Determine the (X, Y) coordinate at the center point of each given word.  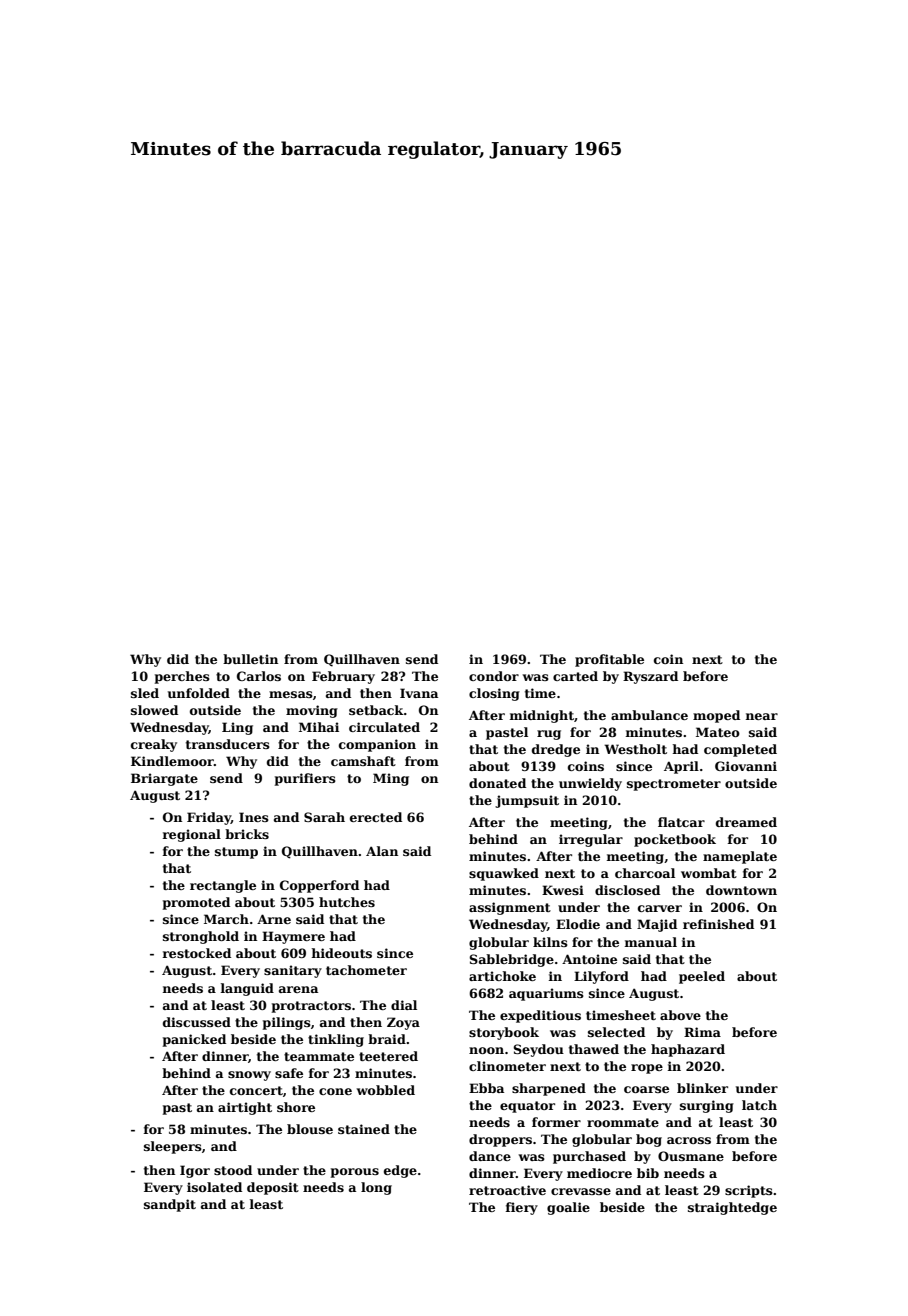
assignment (510, 908)
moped (716, 716)
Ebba (486, 1088)
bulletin (250, 659)
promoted (196, 903)
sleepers (173, 1147)
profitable (609, 660)
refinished (718, 924)
